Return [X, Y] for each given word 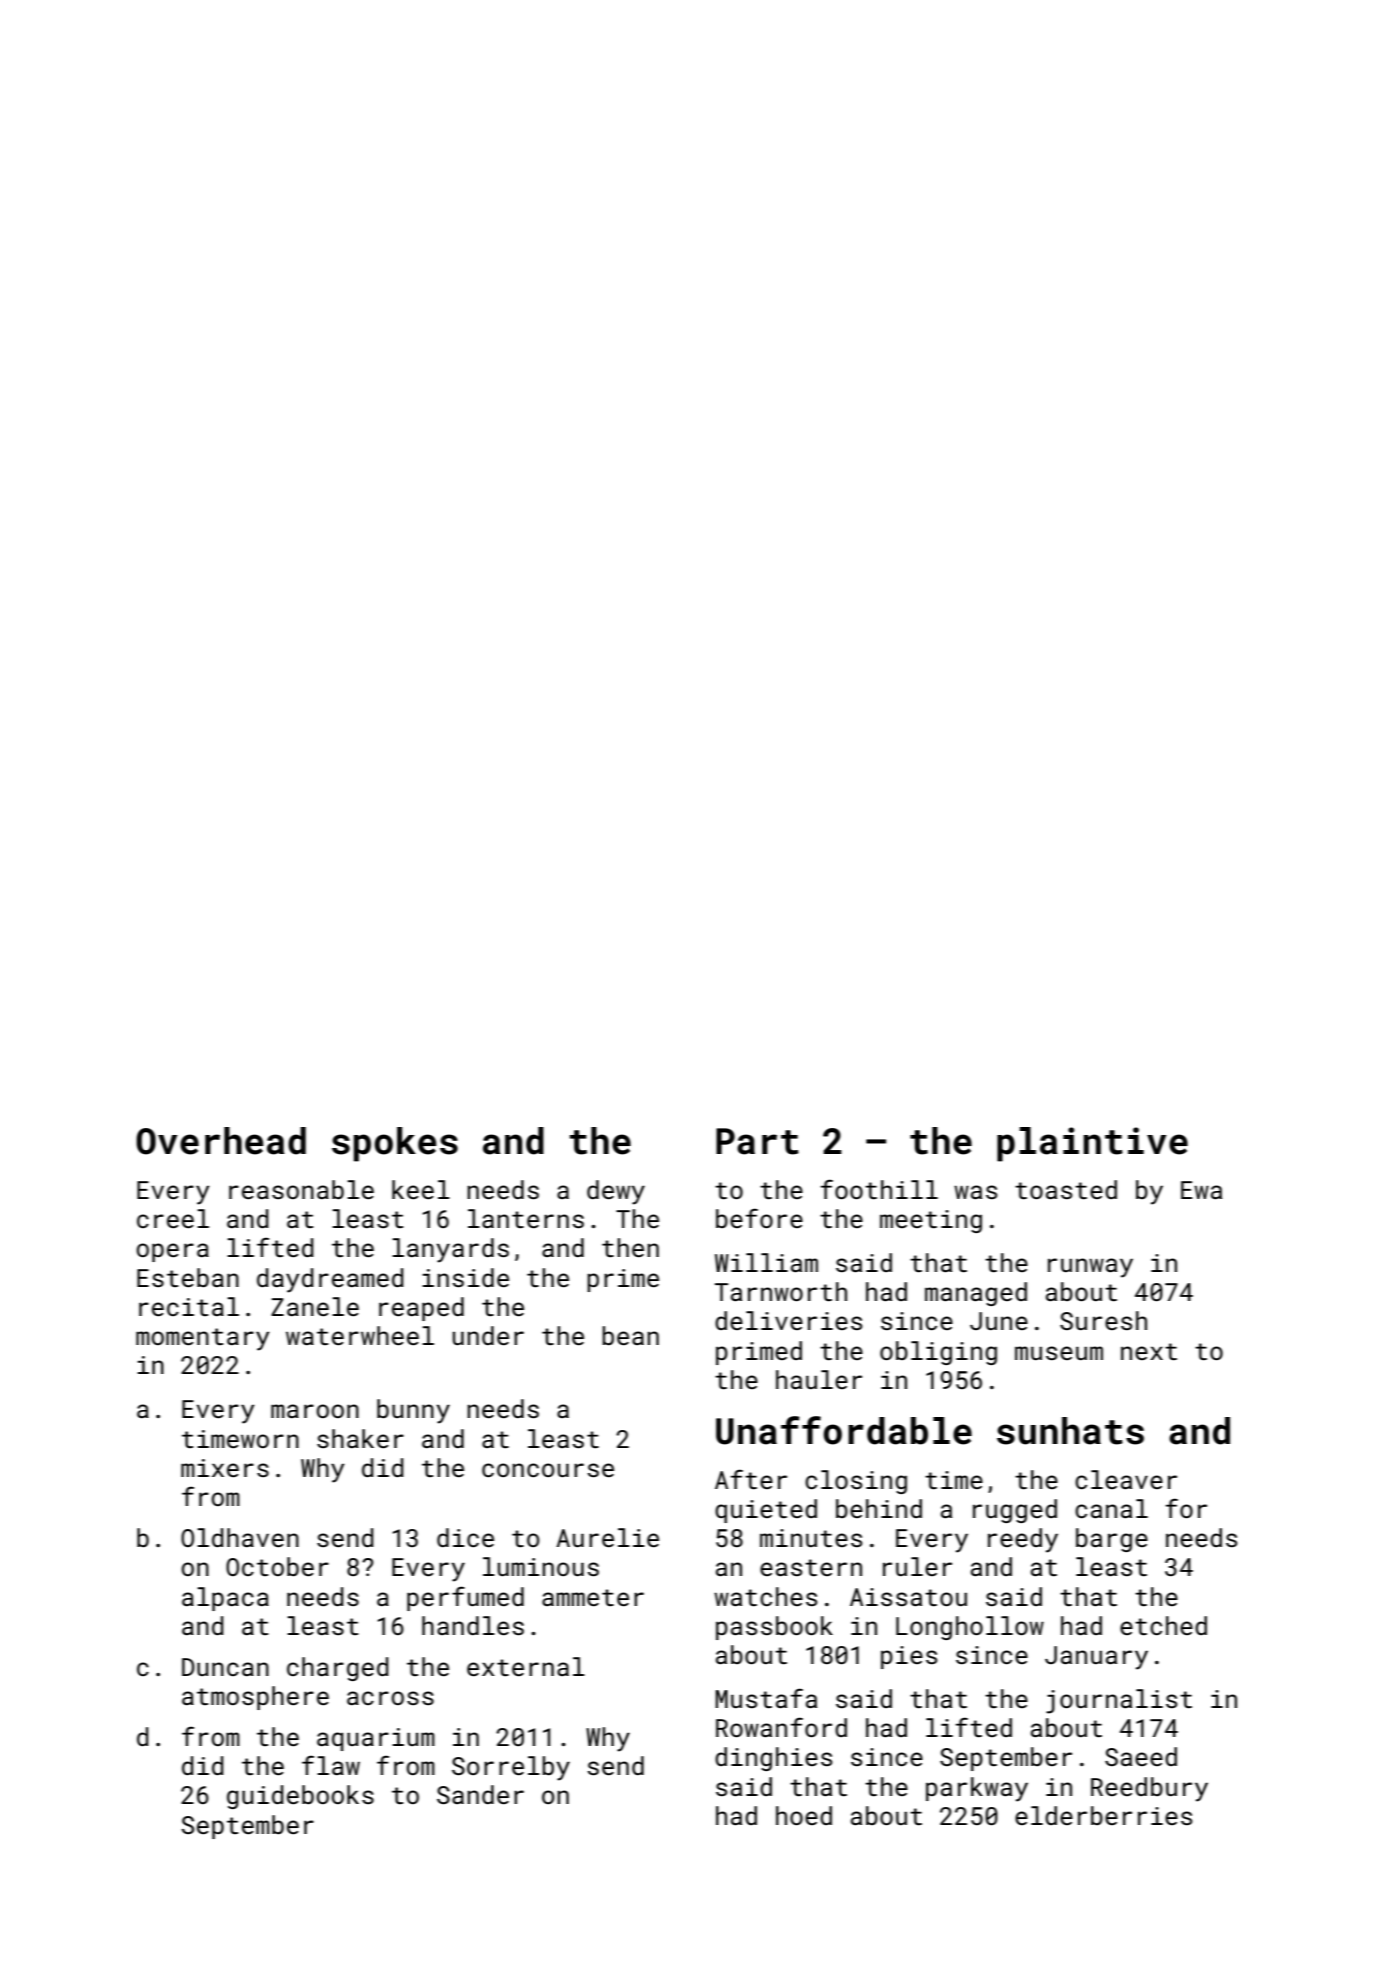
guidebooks [300, 1797]
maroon [315, 1411]
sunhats [1070, 1431]
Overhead [221, 1141]
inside [465, 1278]
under [488, 1336]
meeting [931, 1221]
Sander [480, 1795]
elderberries [1103, 1815]
